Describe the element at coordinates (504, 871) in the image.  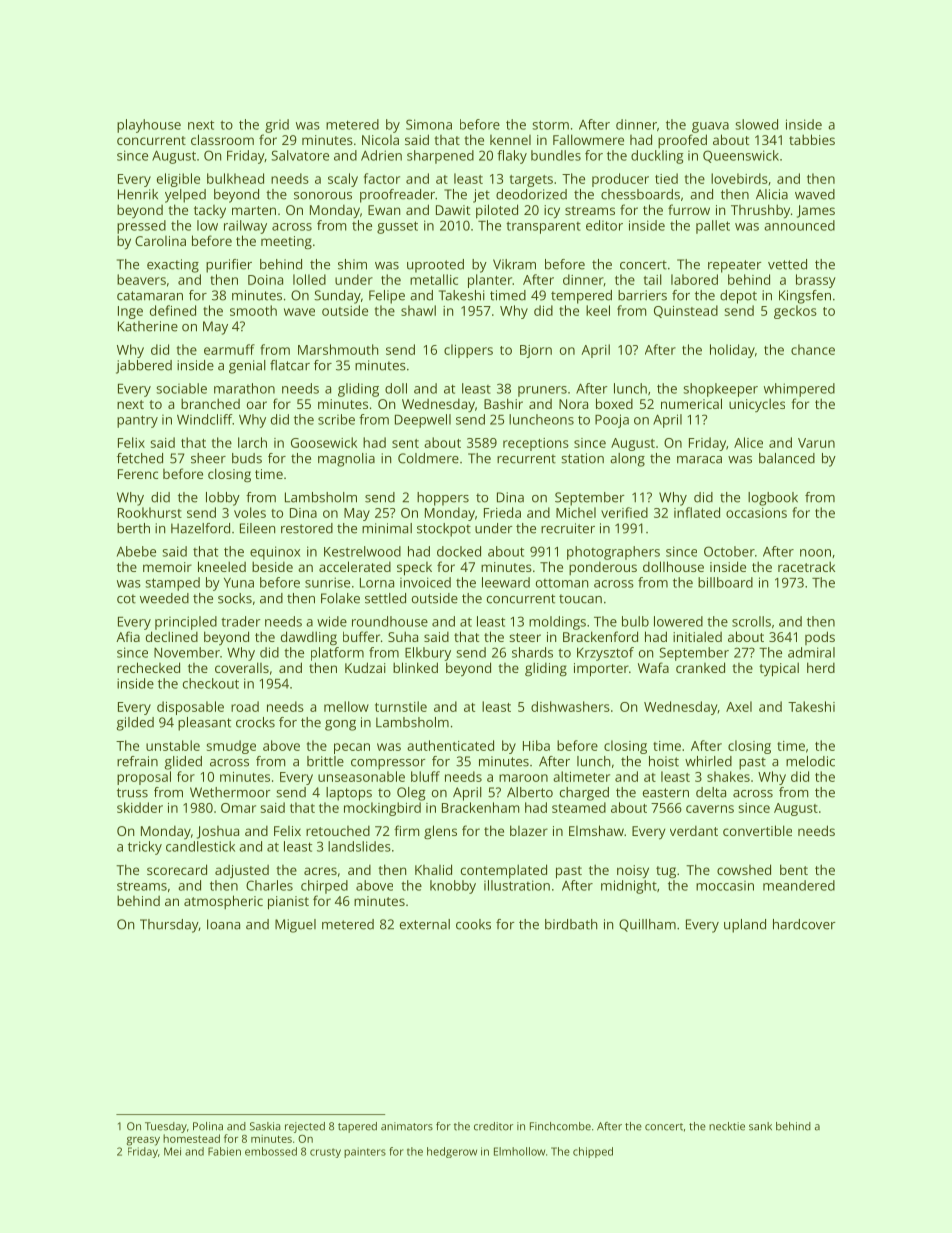
I see `contemplated` at that location.
